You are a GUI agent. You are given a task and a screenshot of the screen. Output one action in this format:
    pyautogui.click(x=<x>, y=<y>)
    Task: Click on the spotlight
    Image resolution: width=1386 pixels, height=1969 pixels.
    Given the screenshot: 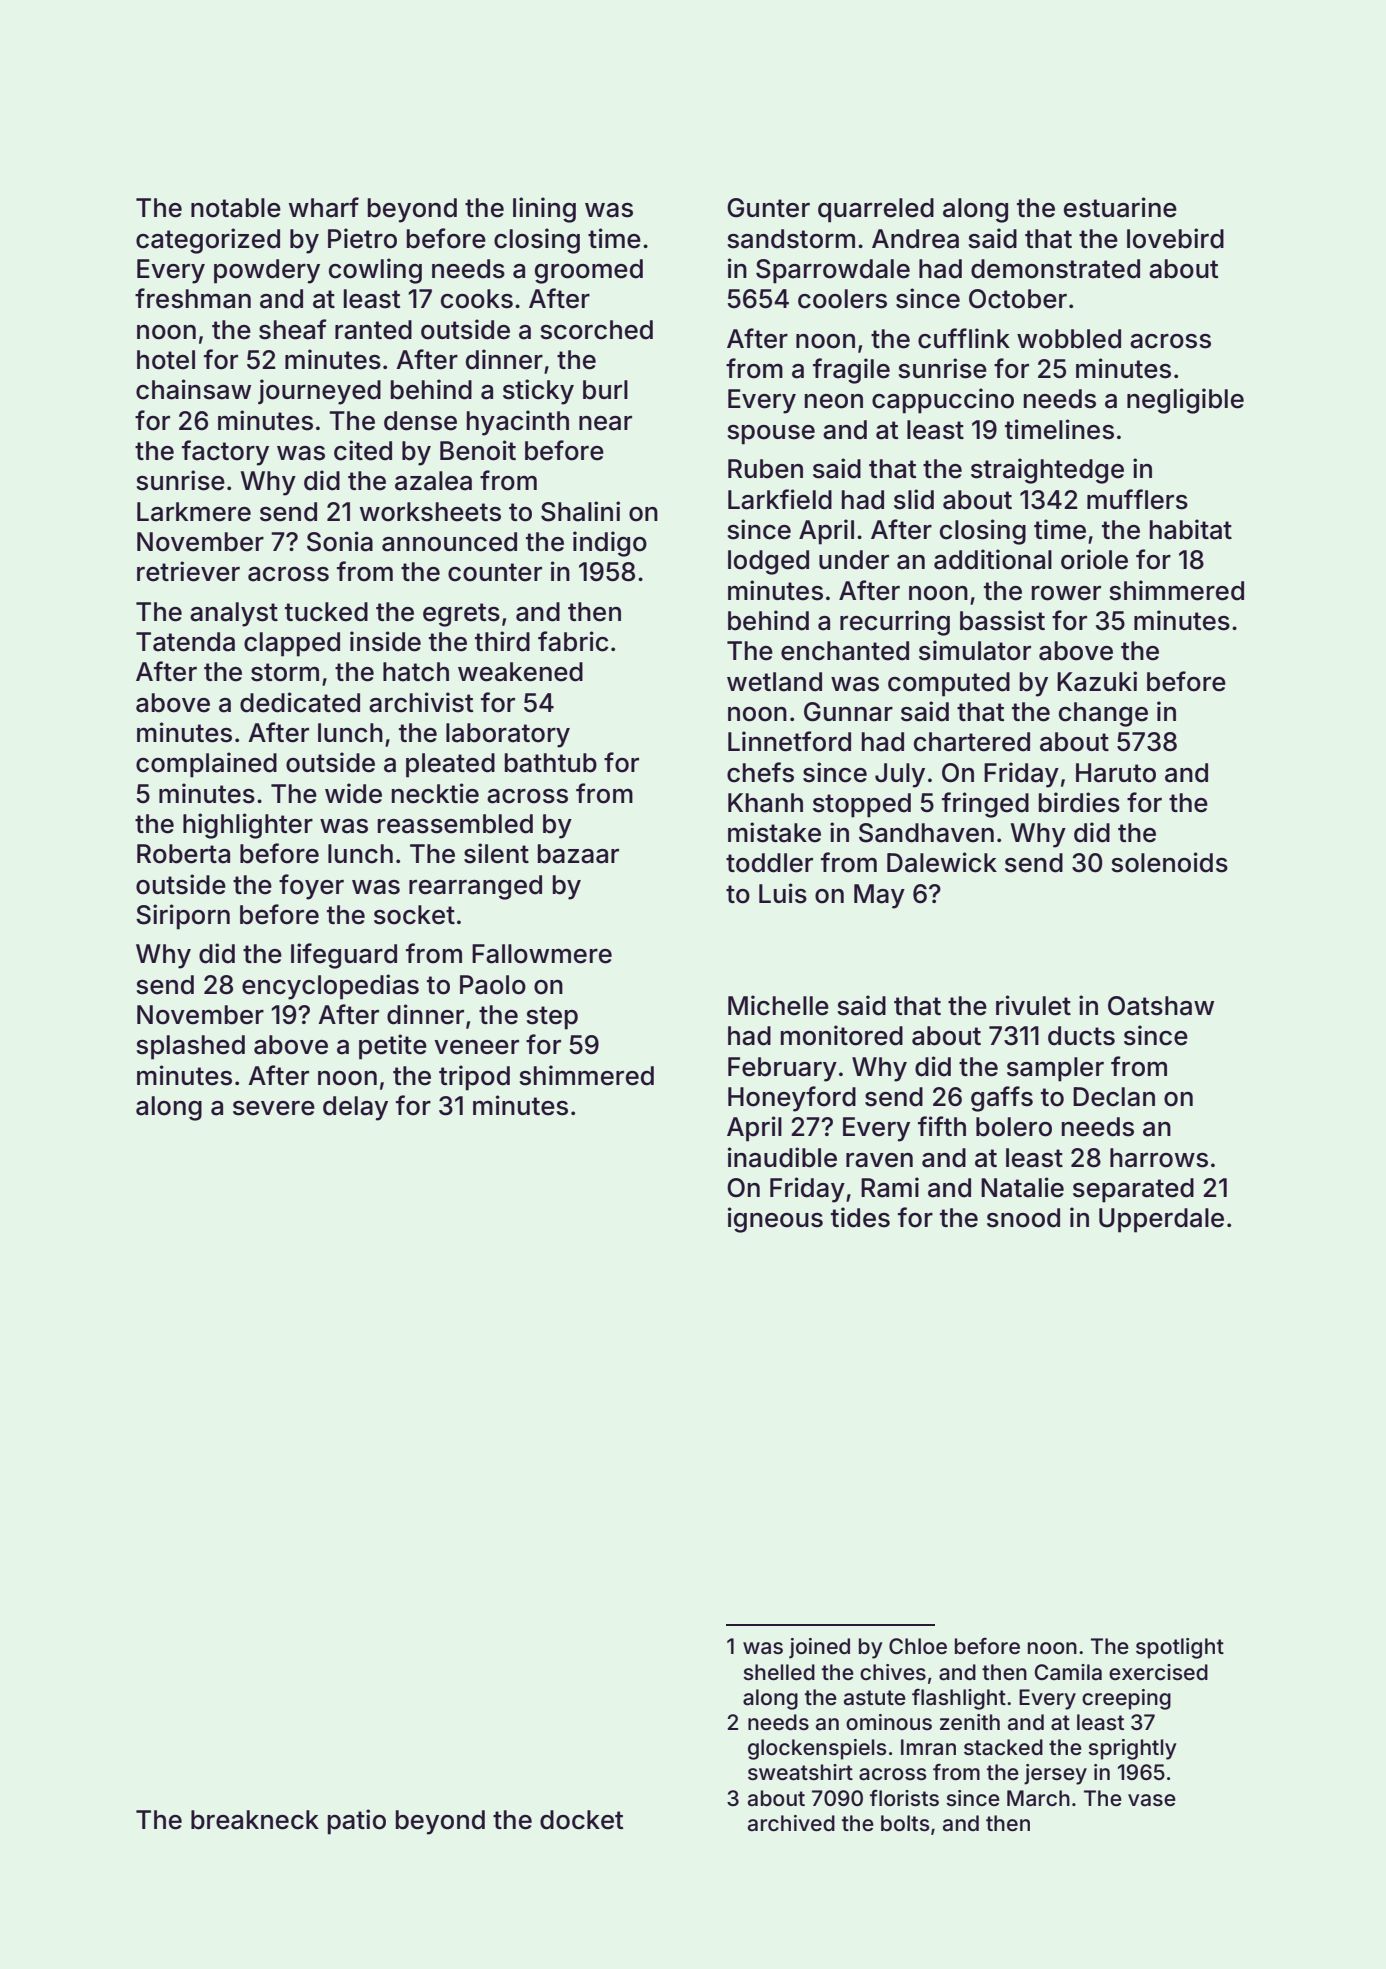 What is the action you would take?
    pyautogui.click(x=1180, y=1648)
